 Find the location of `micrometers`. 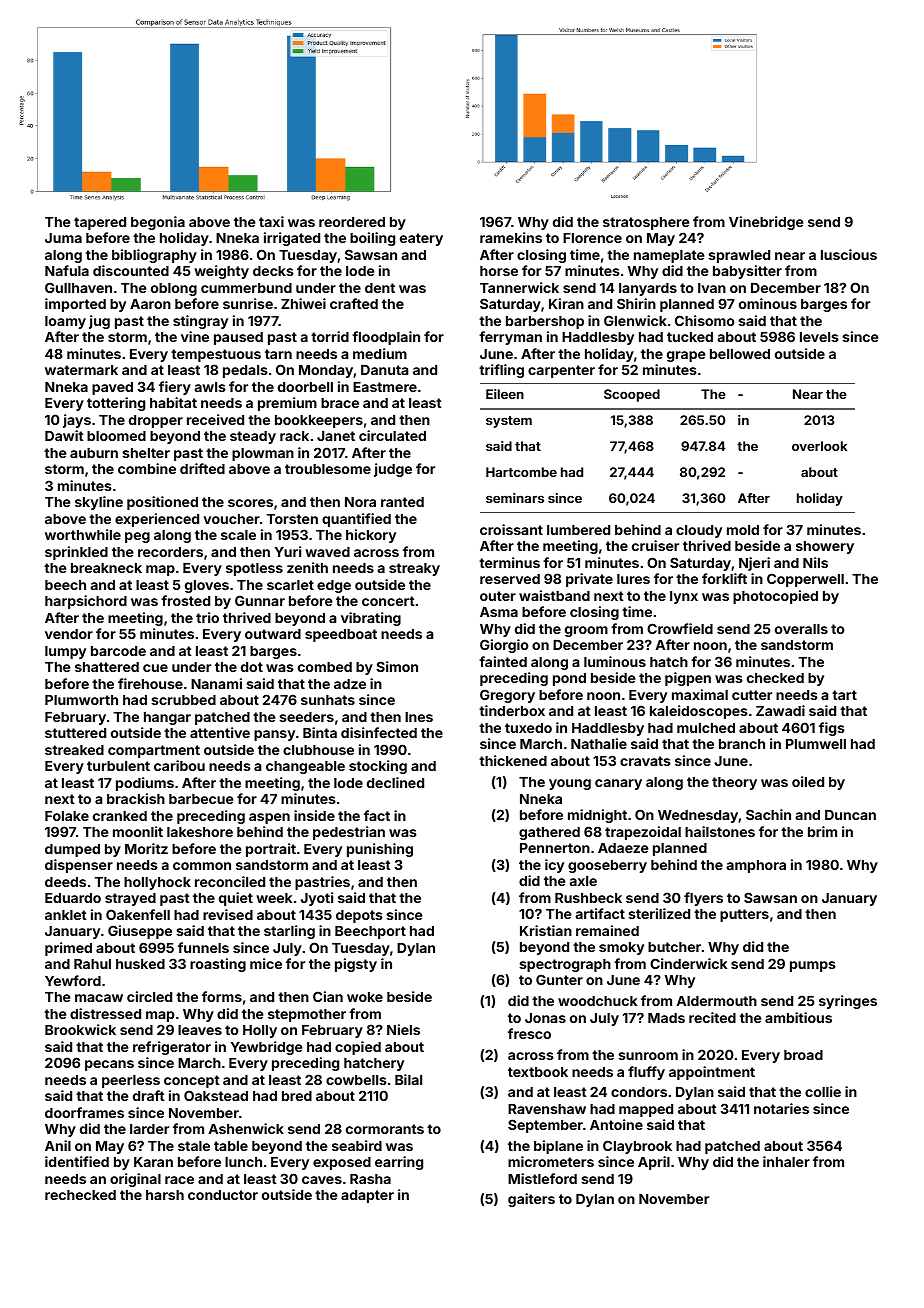

micrometers is located at coordinates (551, 1161).
